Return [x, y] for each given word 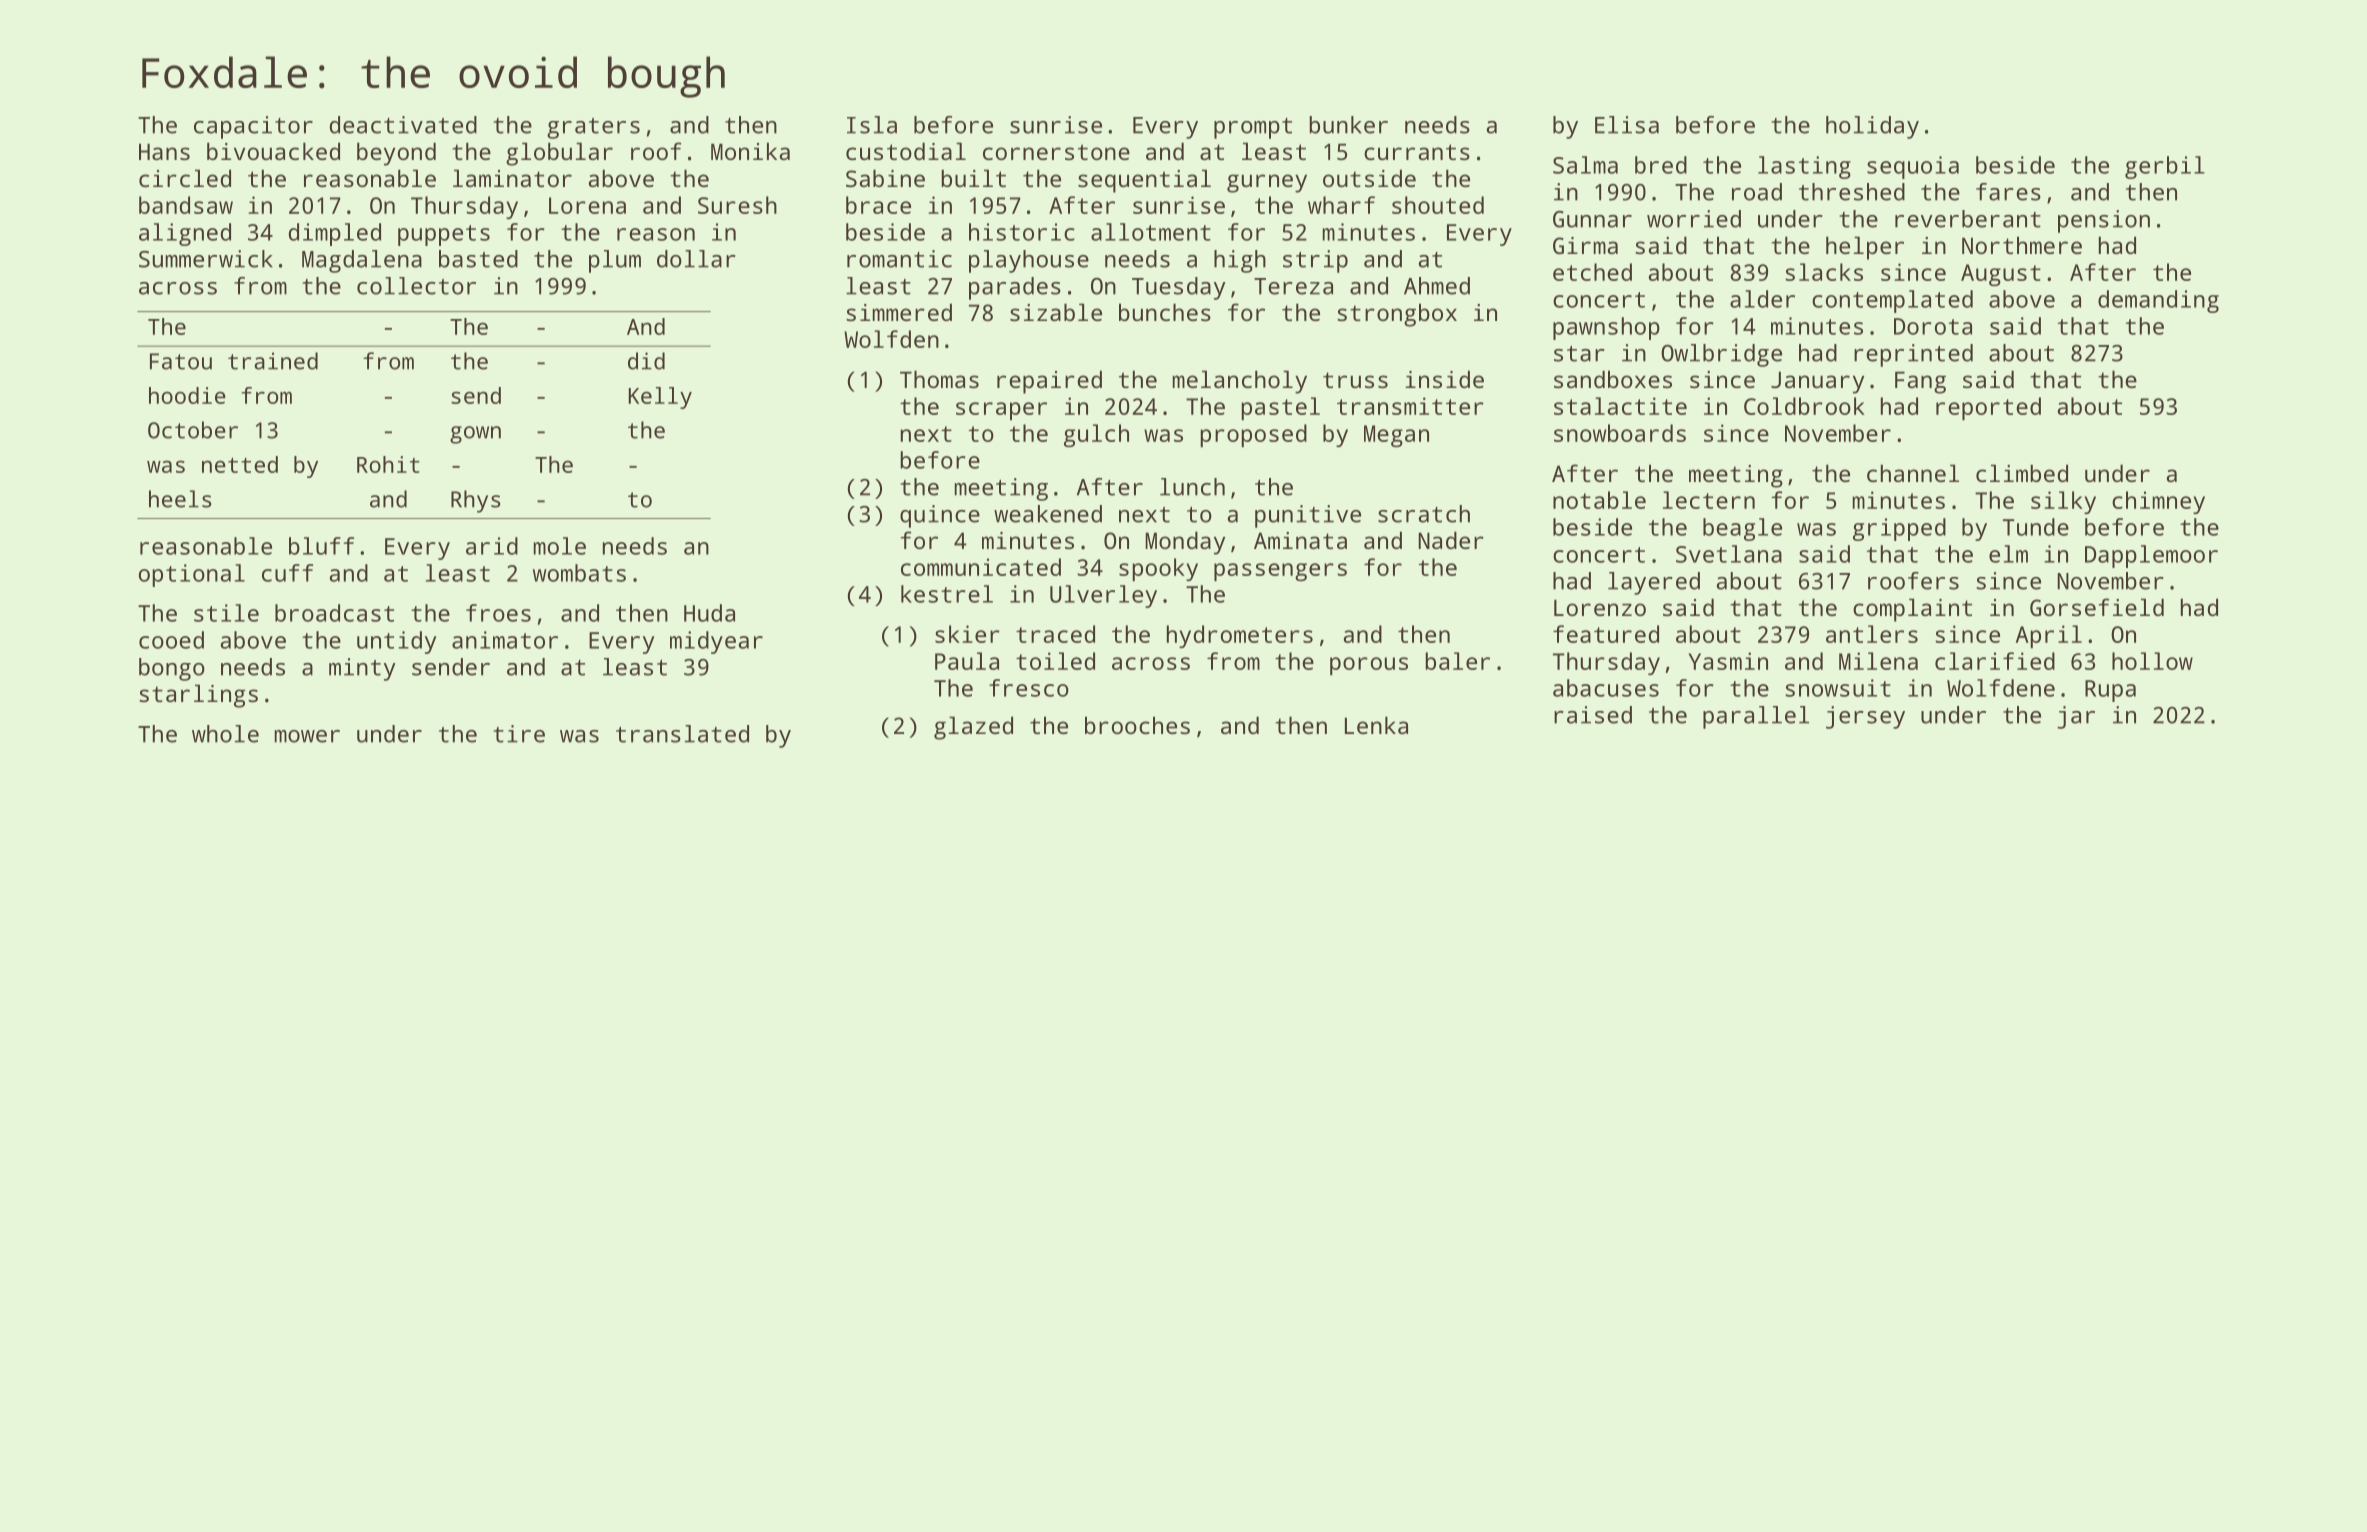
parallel [1756, 717]
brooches [1137, 725]
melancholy [1240, 382]
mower [307, 736]
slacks [1824, 272]
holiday [1872, 127]
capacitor [253, 127]
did [646, 361]
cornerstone [1056, 152]
